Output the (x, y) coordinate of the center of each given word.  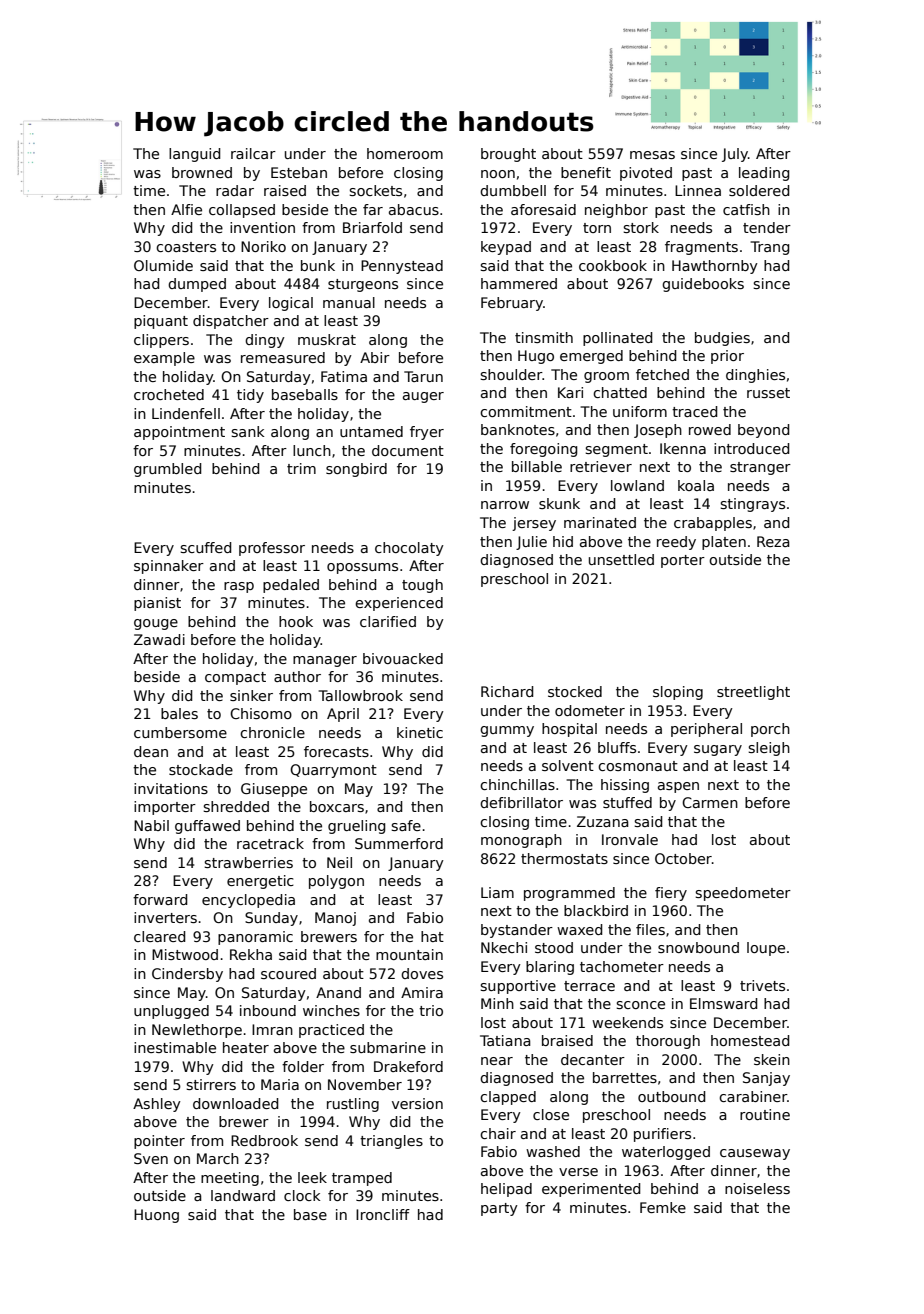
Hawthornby (715, 267)
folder (303, 1066)
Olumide (163, 265)
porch (770, 730)
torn (597, 228)
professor (272, 549)
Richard (507, 691)
